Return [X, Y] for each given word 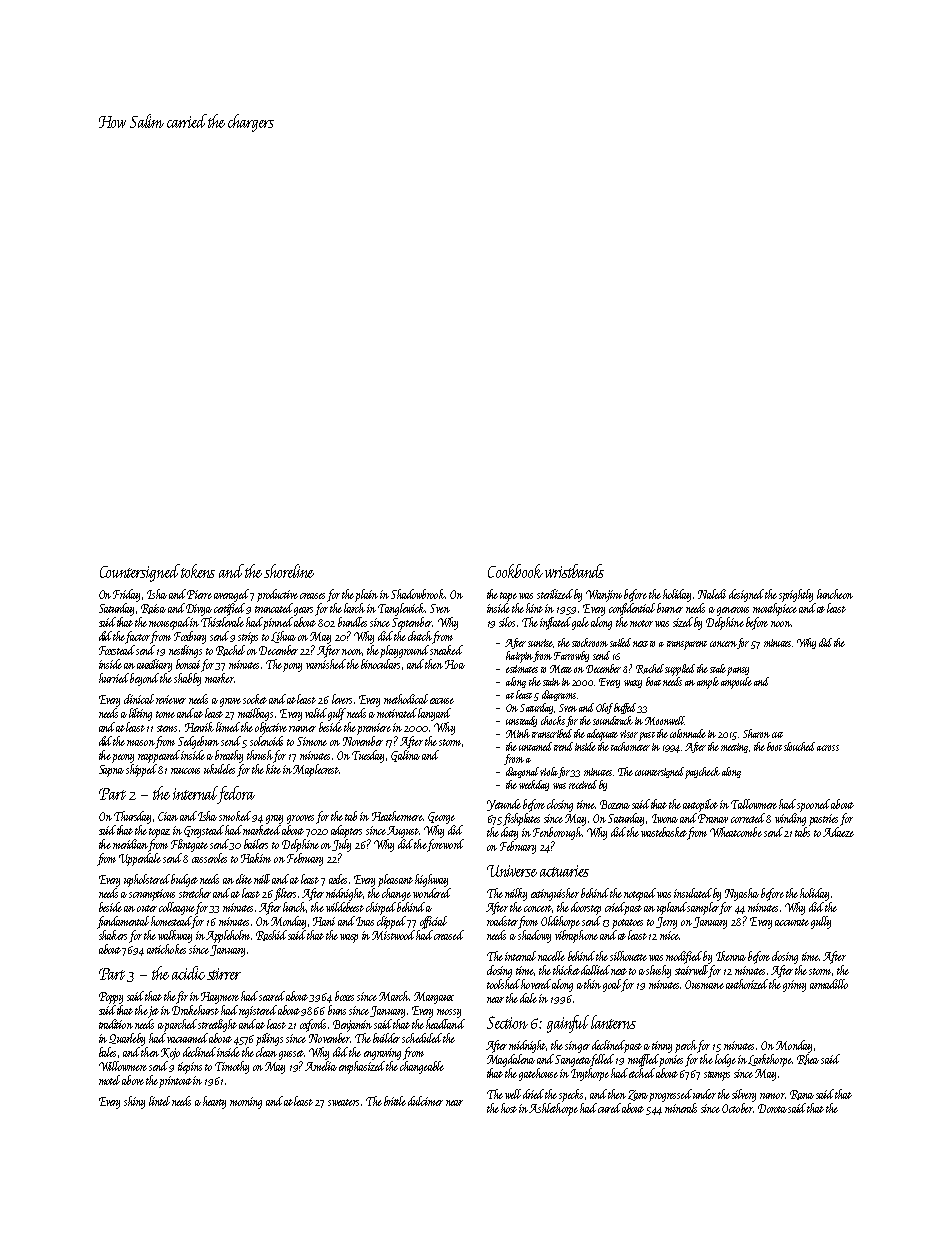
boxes [344, 996]
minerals [681, 1108]
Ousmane [704, 984]
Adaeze [838, 832]
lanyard [434, 714]
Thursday [132, 817]
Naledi [712, 594]
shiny [134, 1102]
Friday [126, 595]
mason [141, 743]
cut [777, 735]
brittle [395, 1101]
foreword [445, 845]
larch [354, 608]
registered [258, 1011]
